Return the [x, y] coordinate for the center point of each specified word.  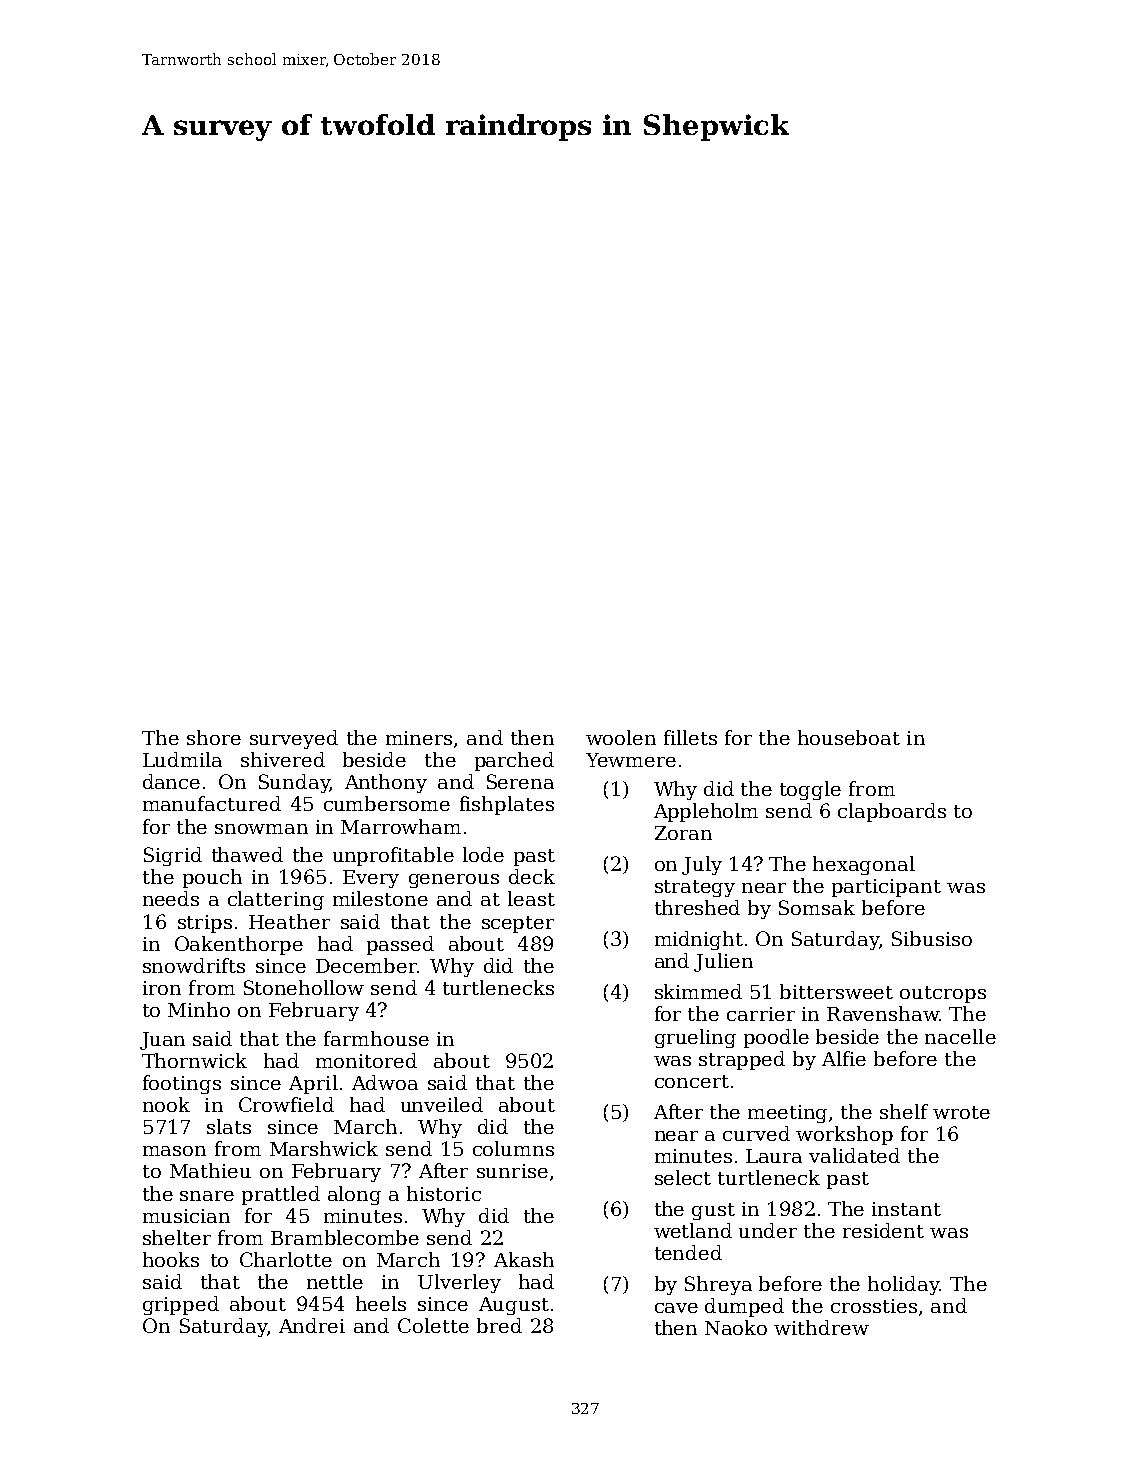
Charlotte [286, 1259]
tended [688, 1252]
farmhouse [376, 1038]
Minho [199, 1009]
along [354, 1195]
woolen [621, 737]
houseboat [849, 737]
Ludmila [182, 759]
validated [854, 1155]
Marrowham [401, 826]
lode [483, 854]
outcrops [943, 994]
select [683, 1177]
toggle [810, 790]
